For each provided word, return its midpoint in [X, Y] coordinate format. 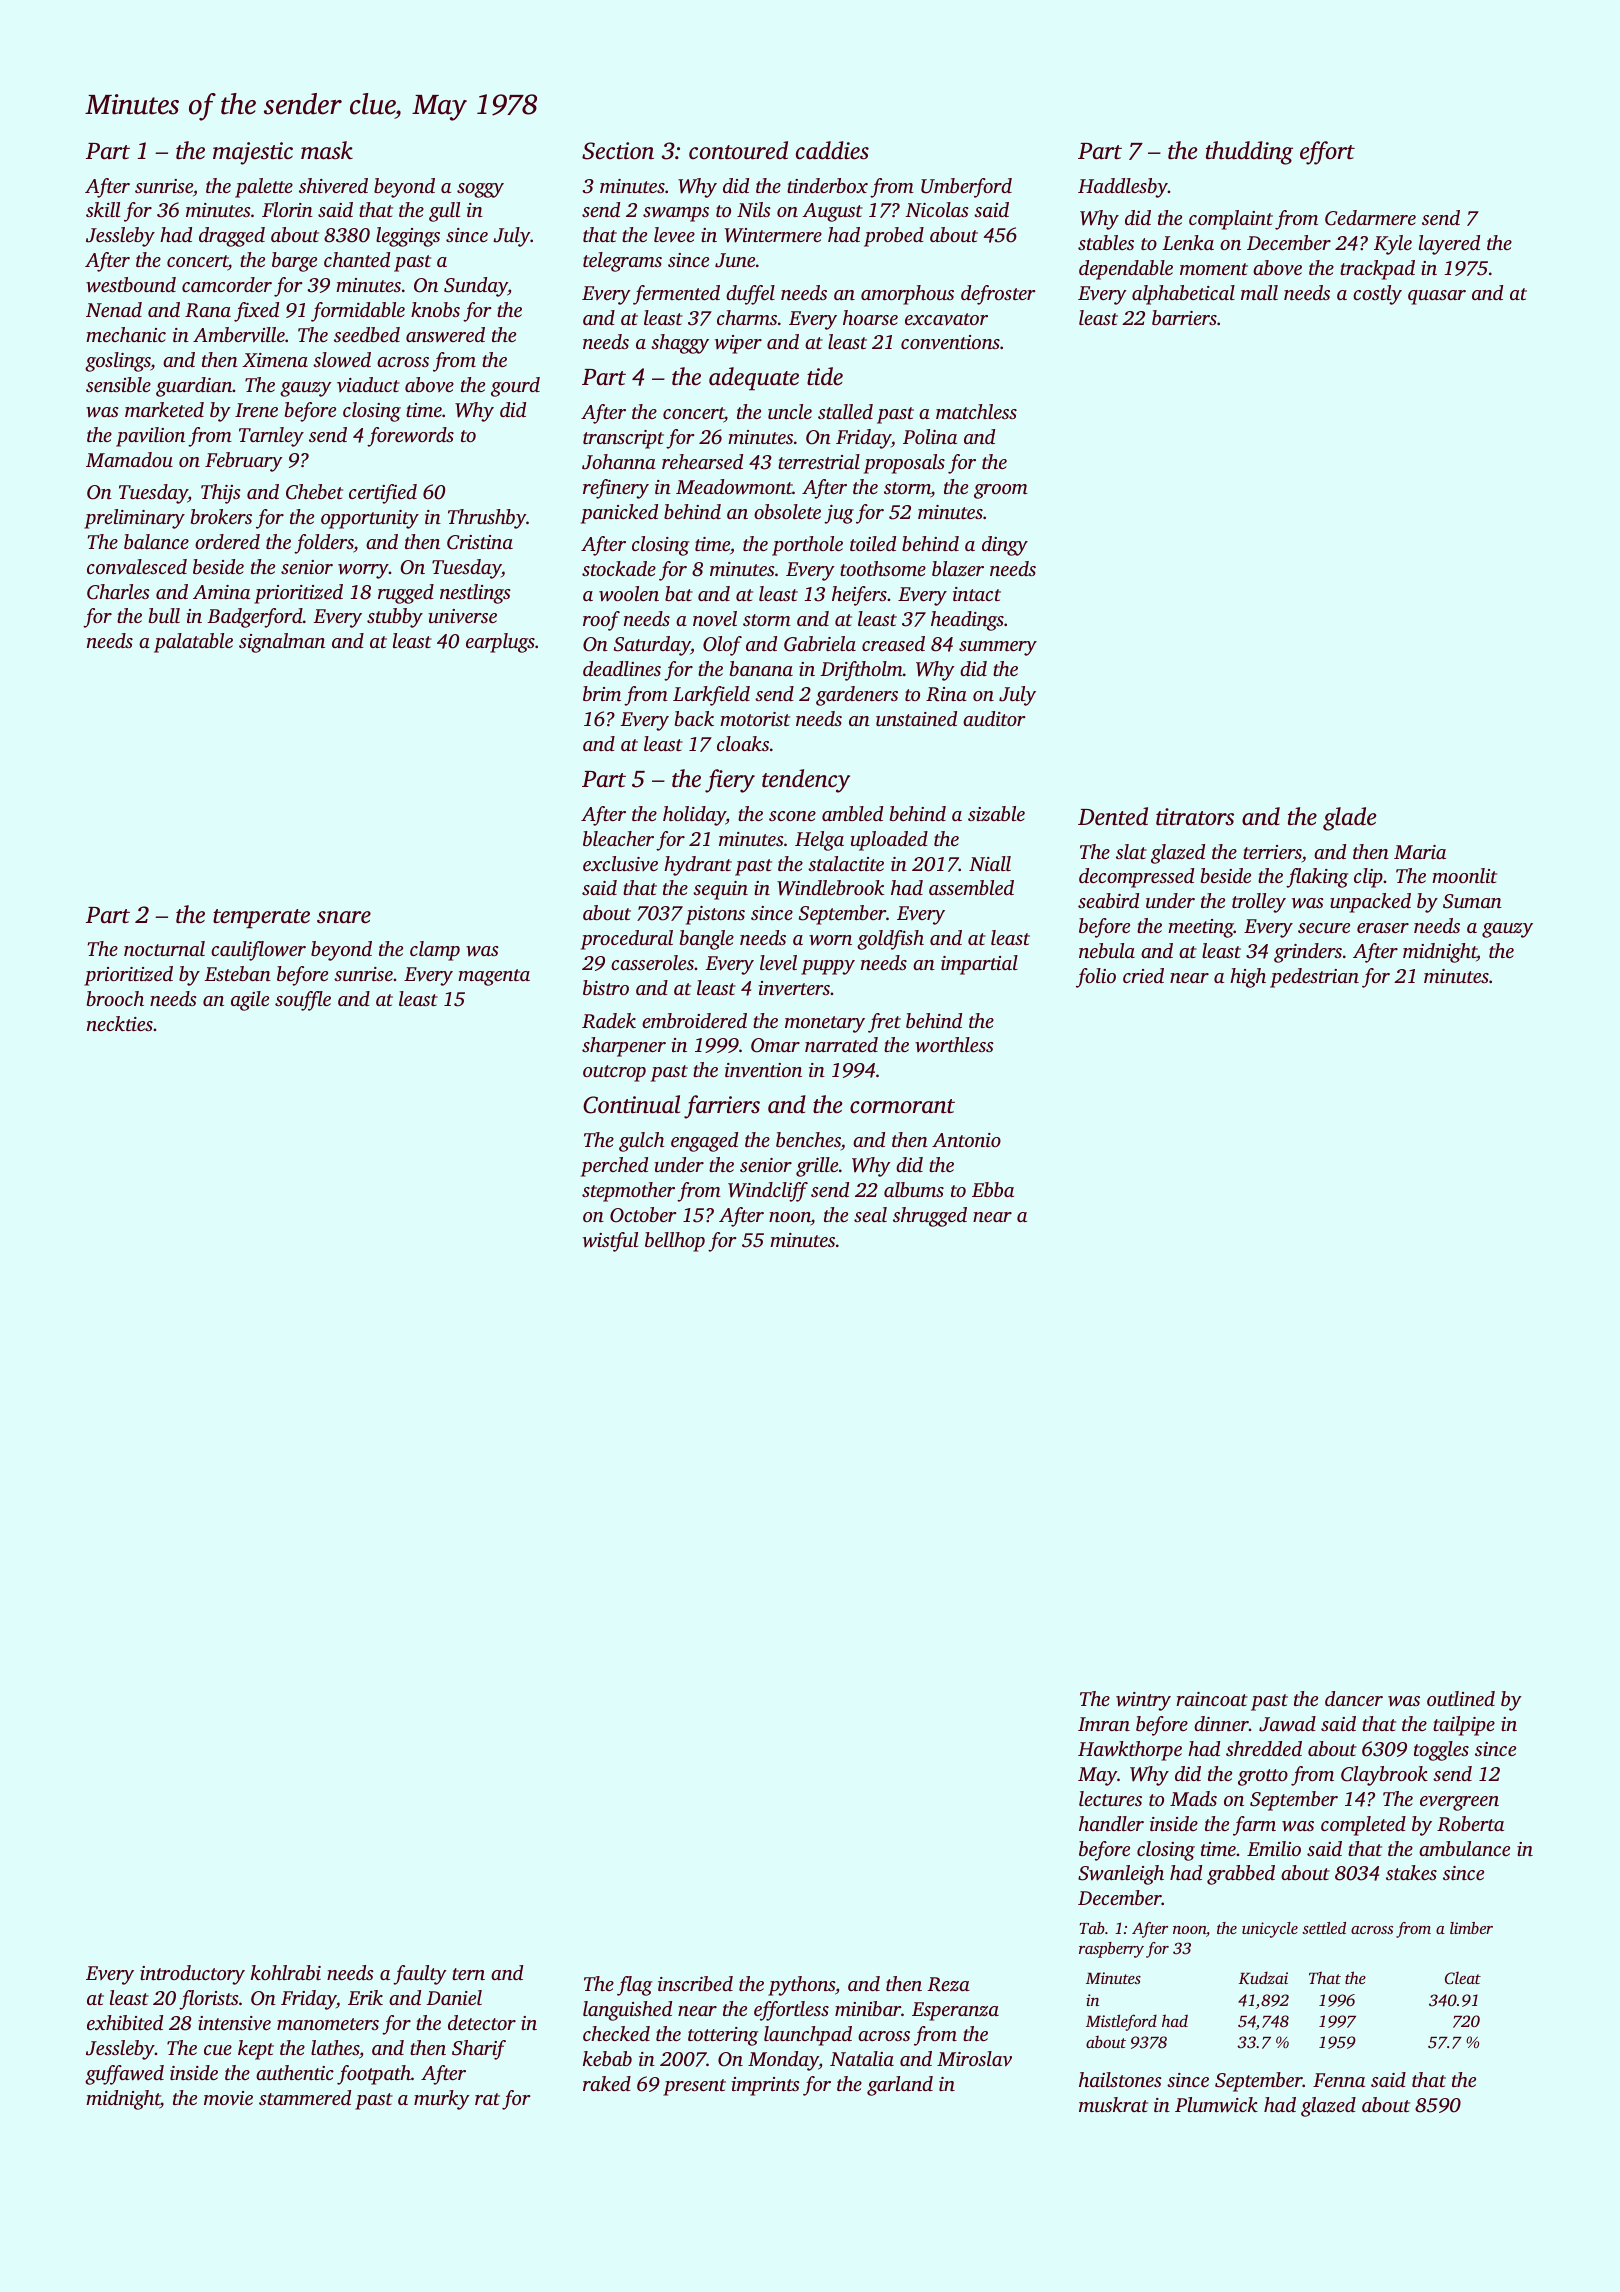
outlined [1461, 1698]
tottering [723, 2036]
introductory [192, 1975]
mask [327, 150]
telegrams [622, 262]
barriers [1184, 317]
